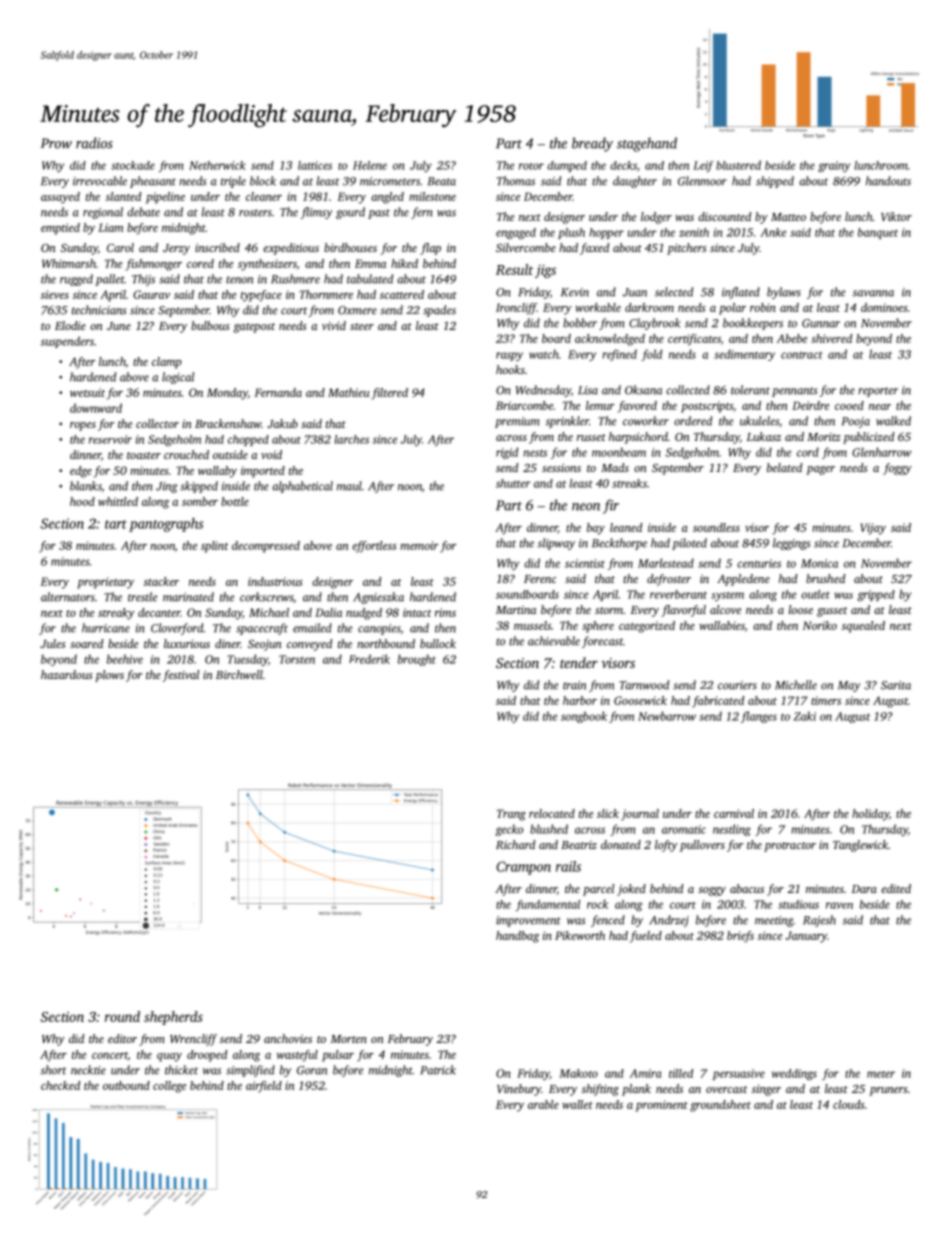 The width and height of the document is (952, 1233). I want to click on hazardous, so click(67, 674).
